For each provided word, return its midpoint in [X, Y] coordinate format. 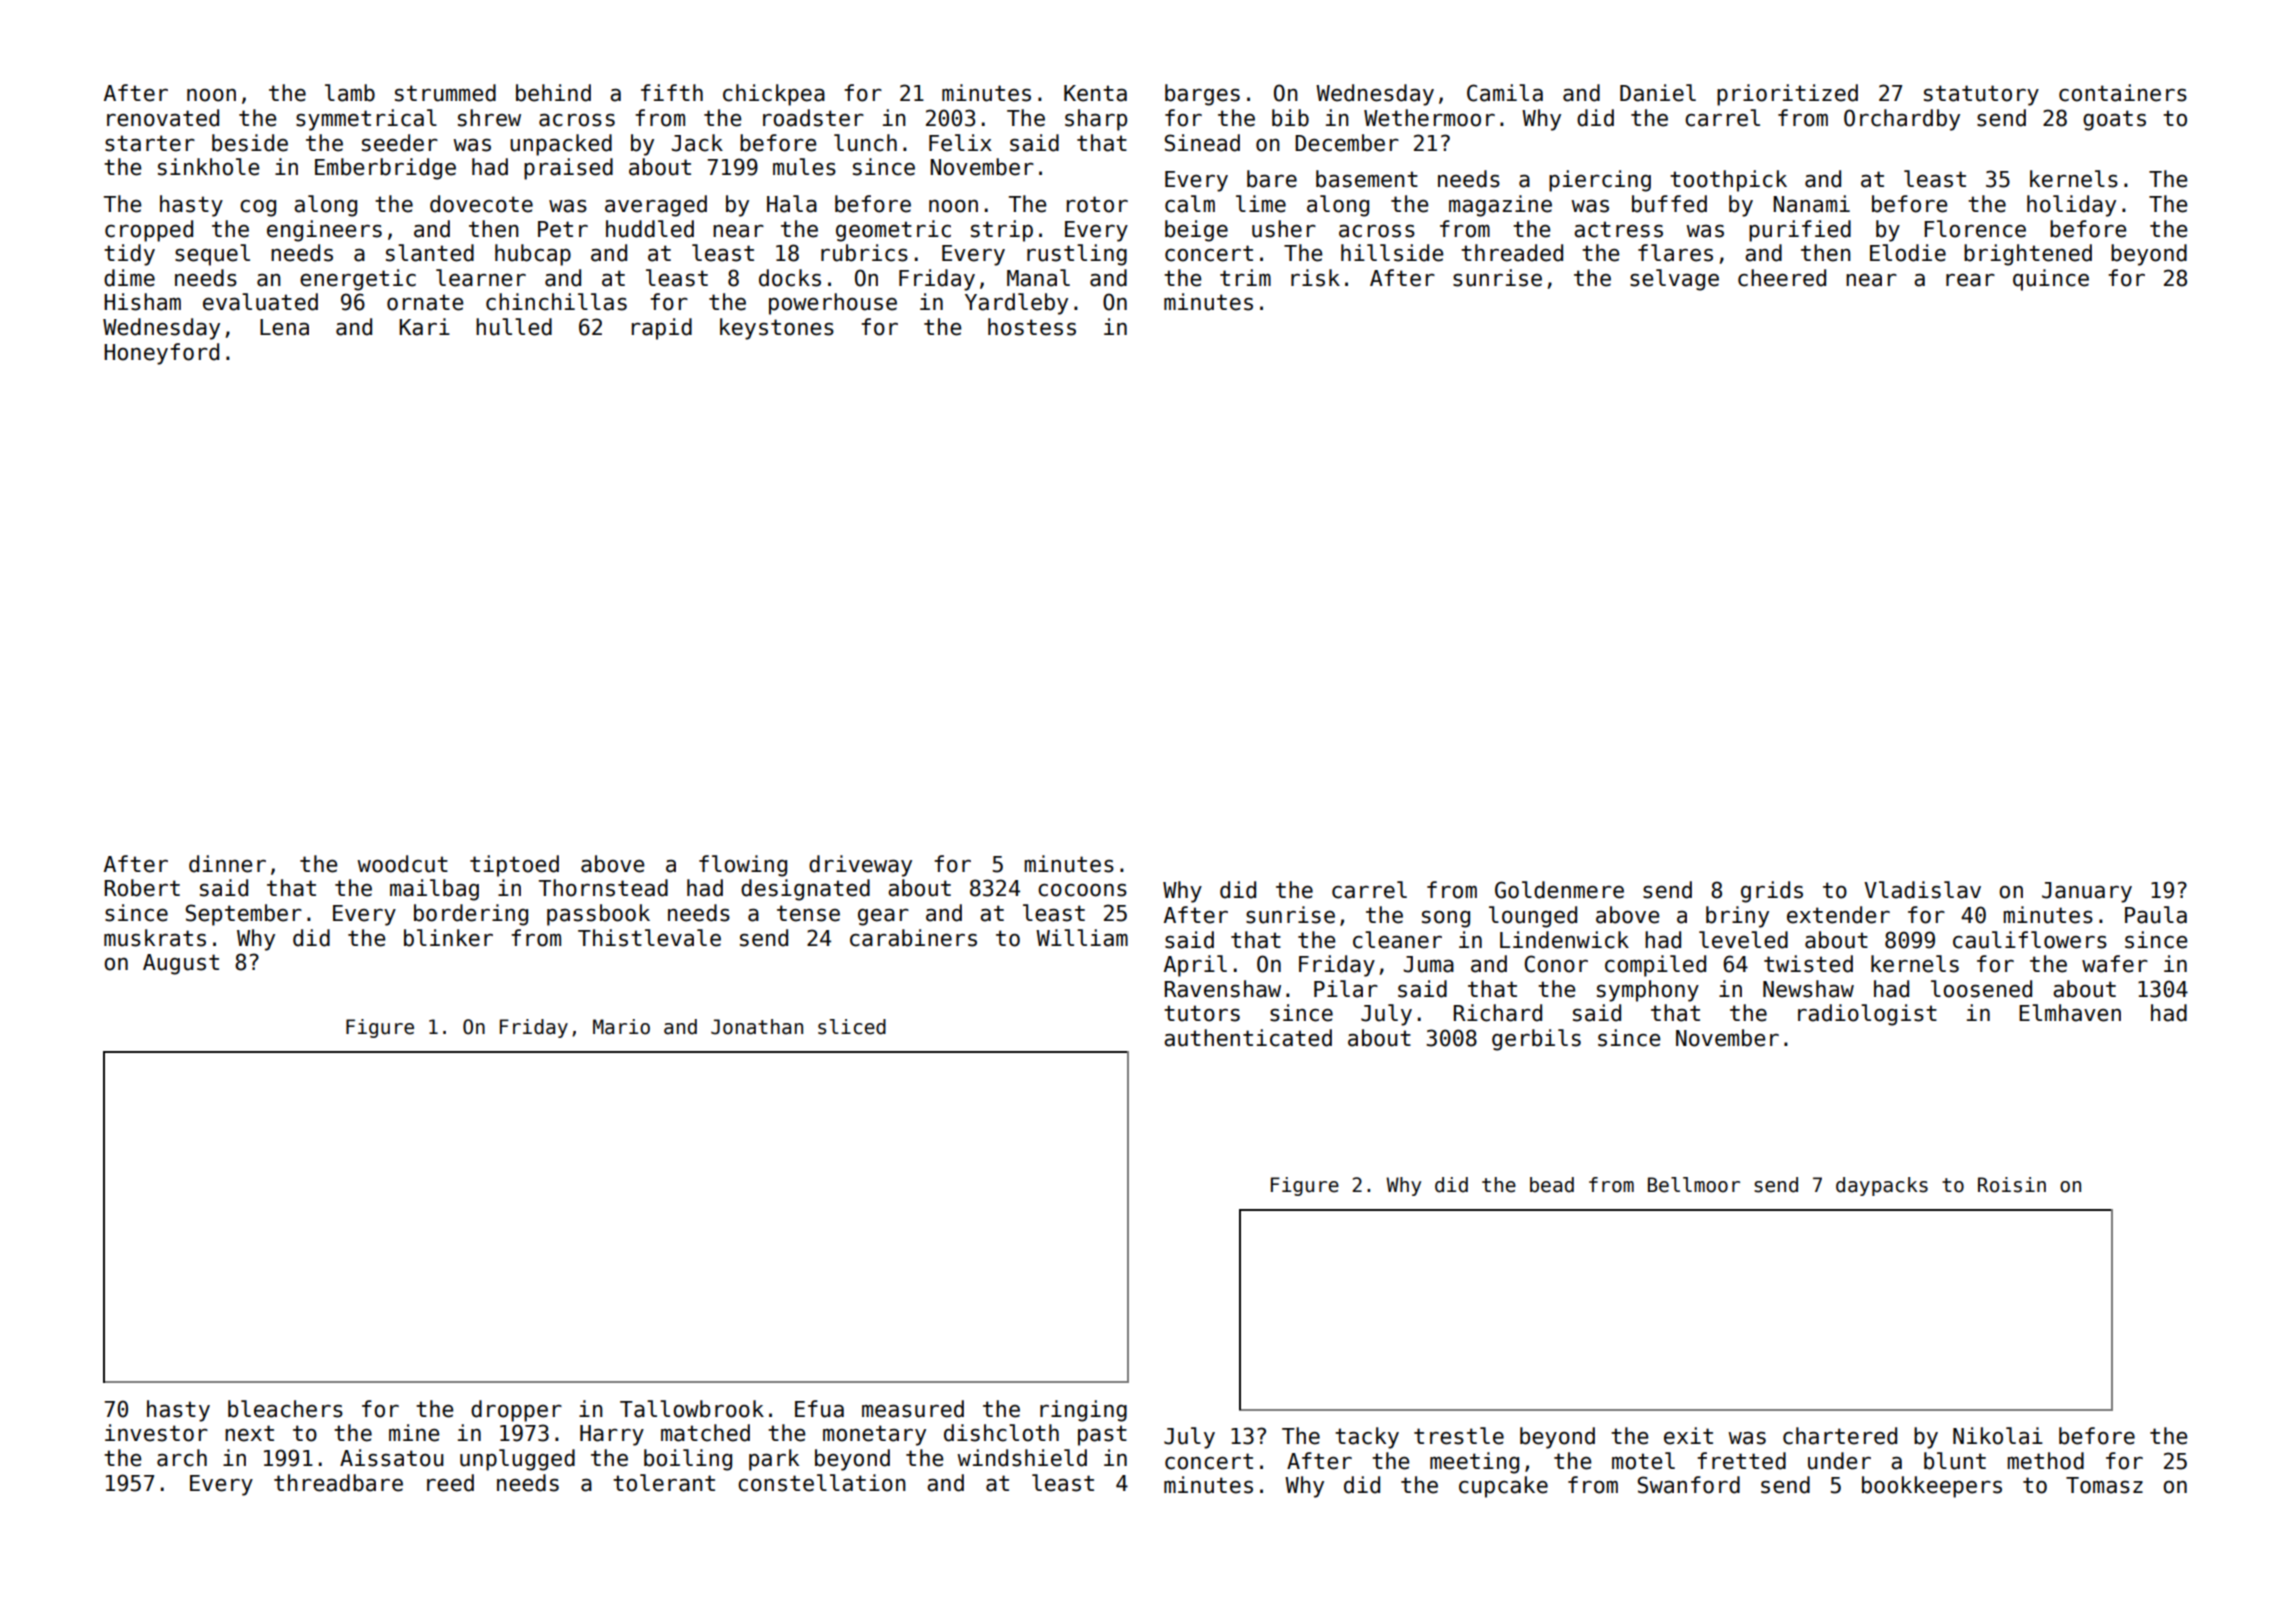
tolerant [664, 1483]
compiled [1655, 966]
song [1446, 919]
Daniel [1658, 93]
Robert [142, 888]
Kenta [1095, 93]
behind [553, 93]
